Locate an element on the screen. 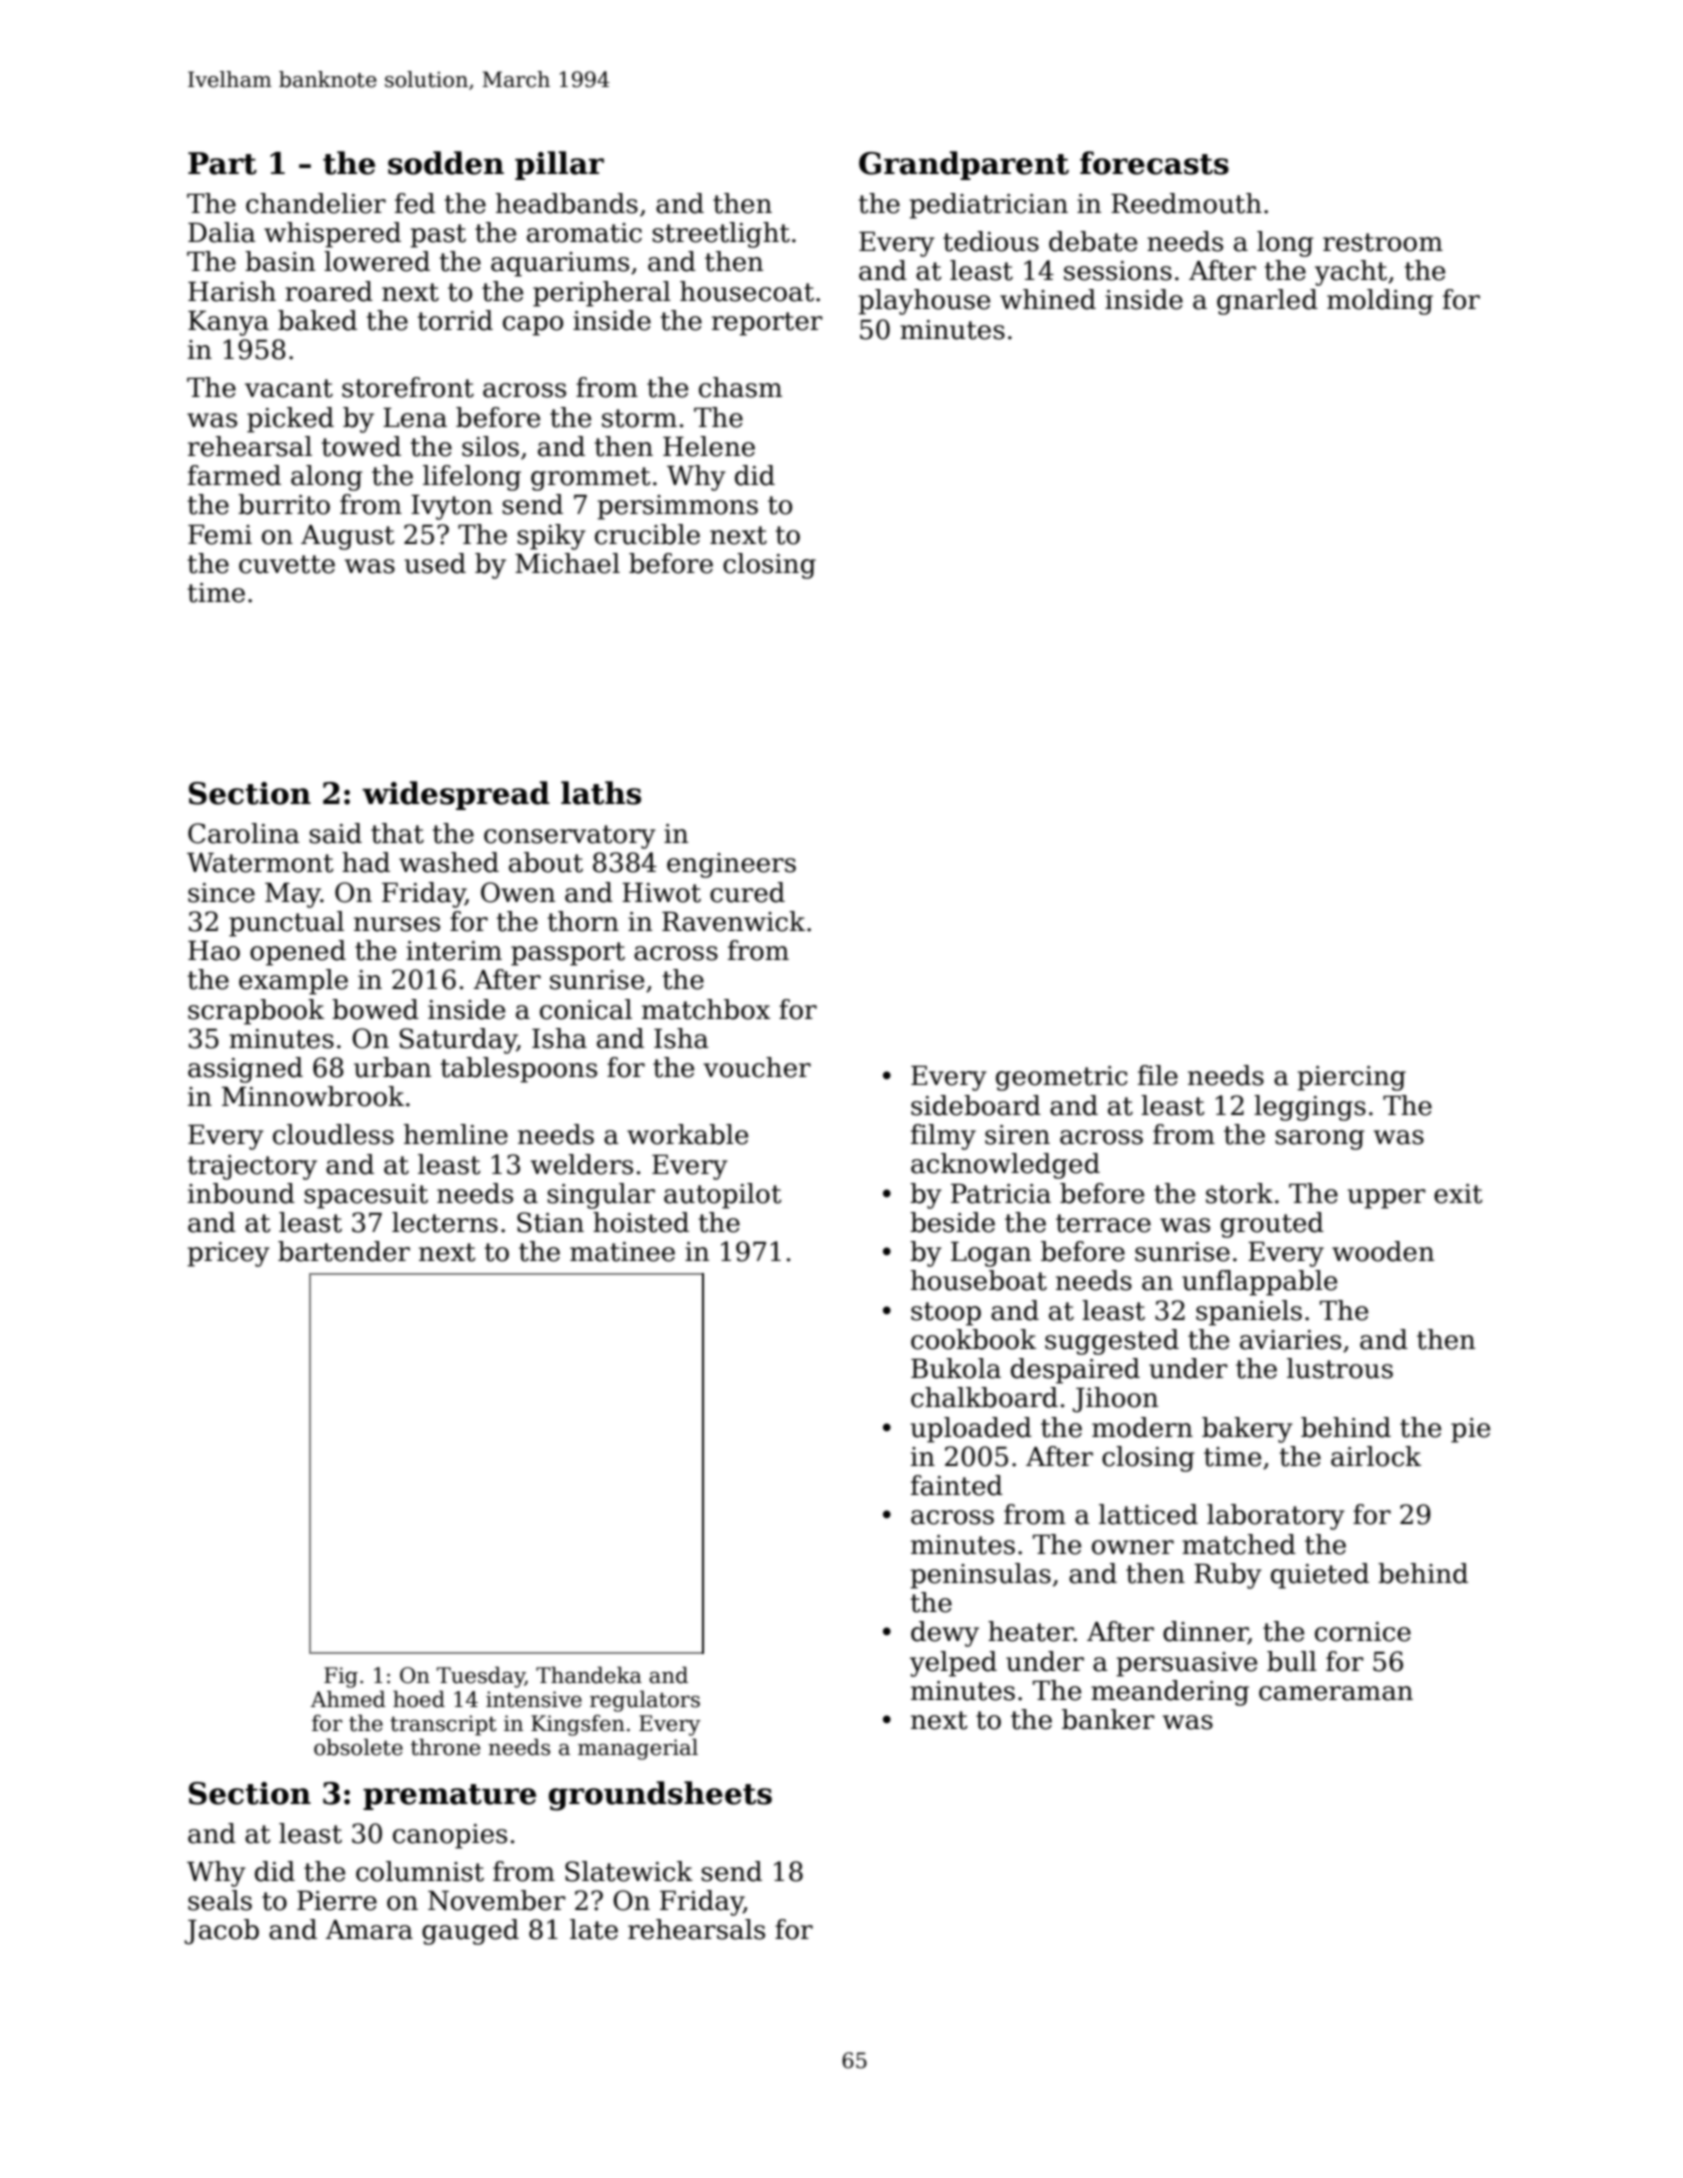 Image resolution: width=1683 pixels, height=2178 pixels. yelped is located at coordinates (953, 1664).
